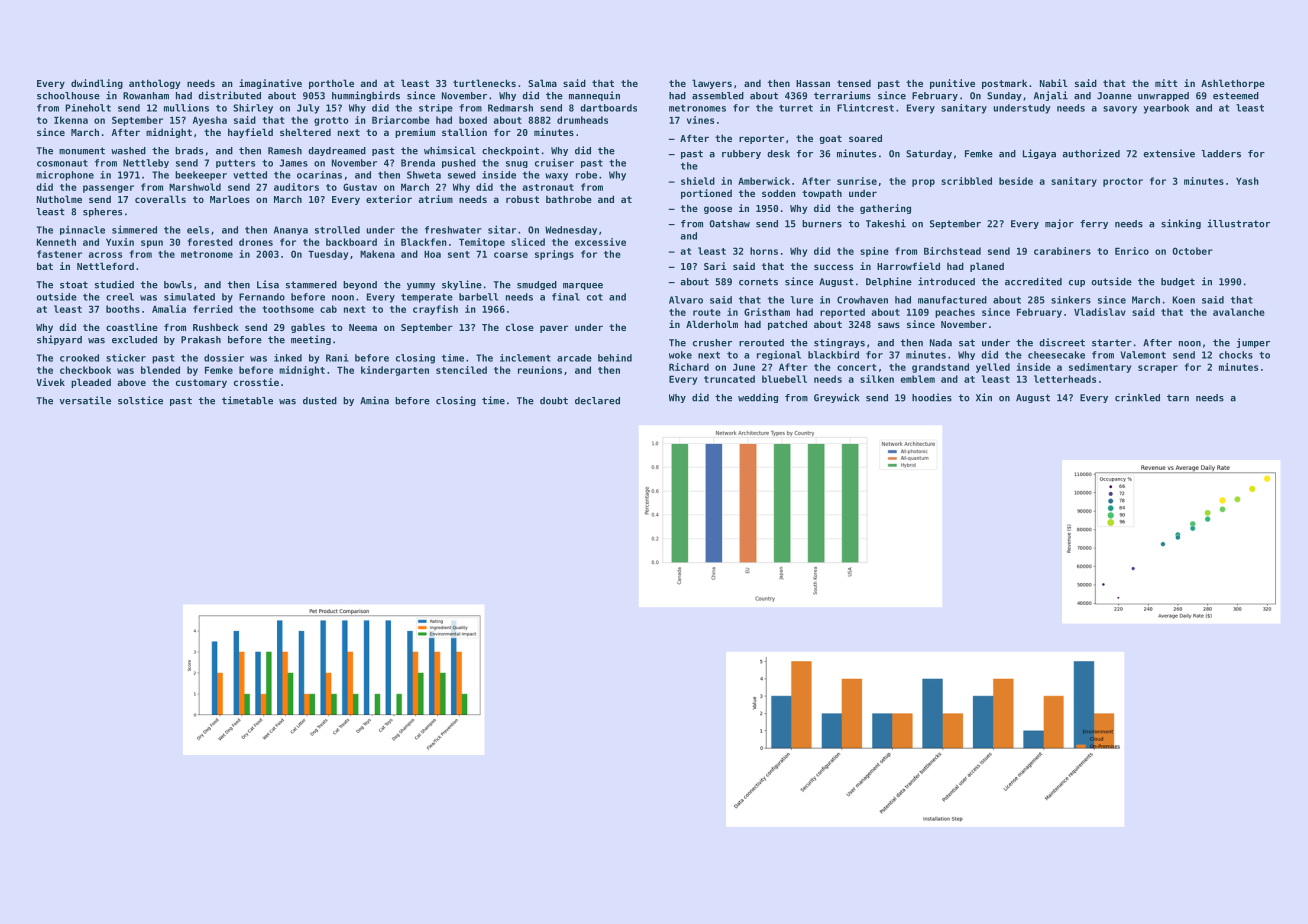  I want to click on versatile, so click(85, 400).
